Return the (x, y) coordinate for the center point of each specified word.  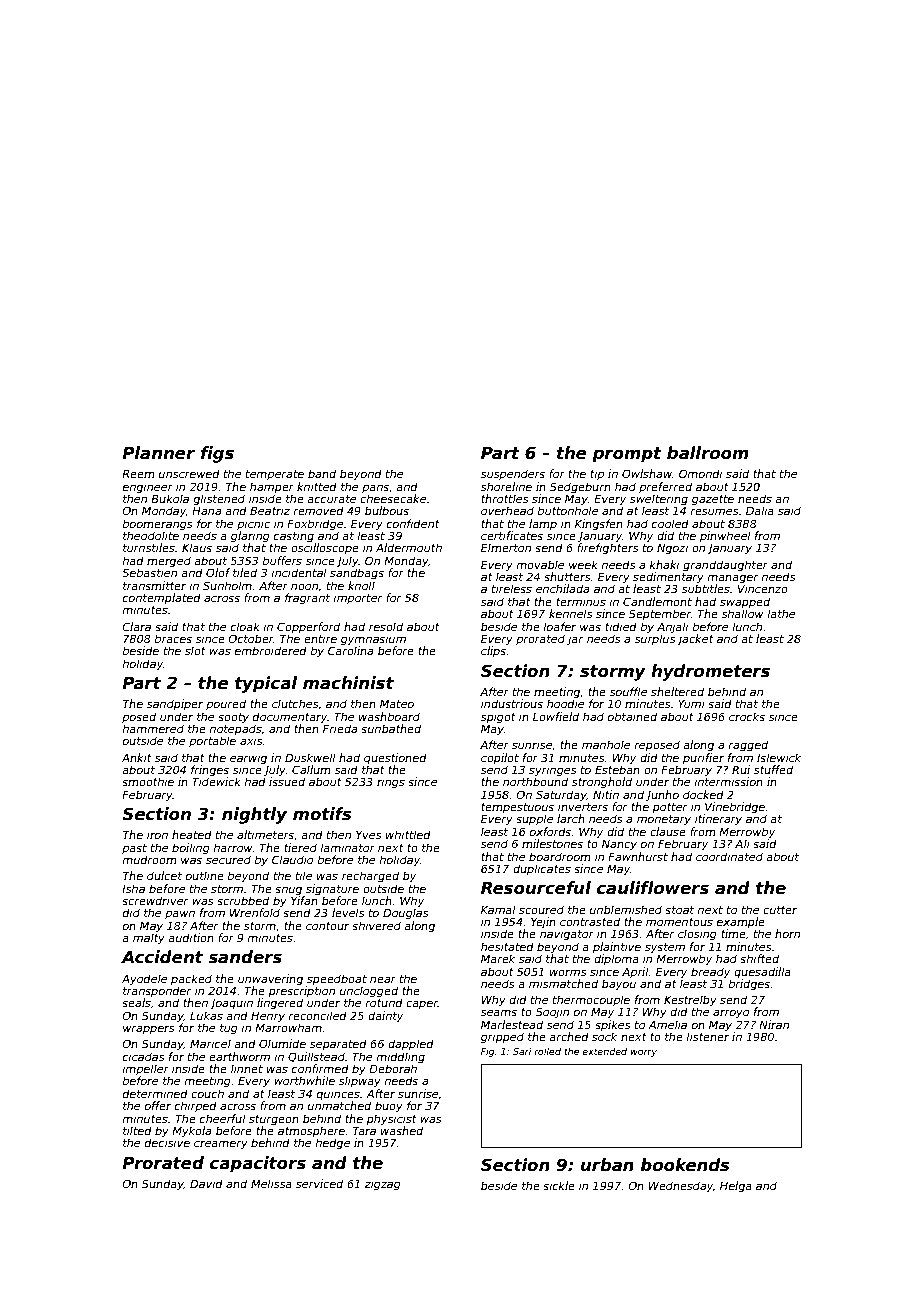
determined (155, 1093)
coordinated (729, 856)
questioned (395, 758)
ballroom (708, 453)
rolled (547, 1051)
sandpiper (175, 704)
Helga (736, 1187)
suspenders (513, 474)
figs (217, 454)
